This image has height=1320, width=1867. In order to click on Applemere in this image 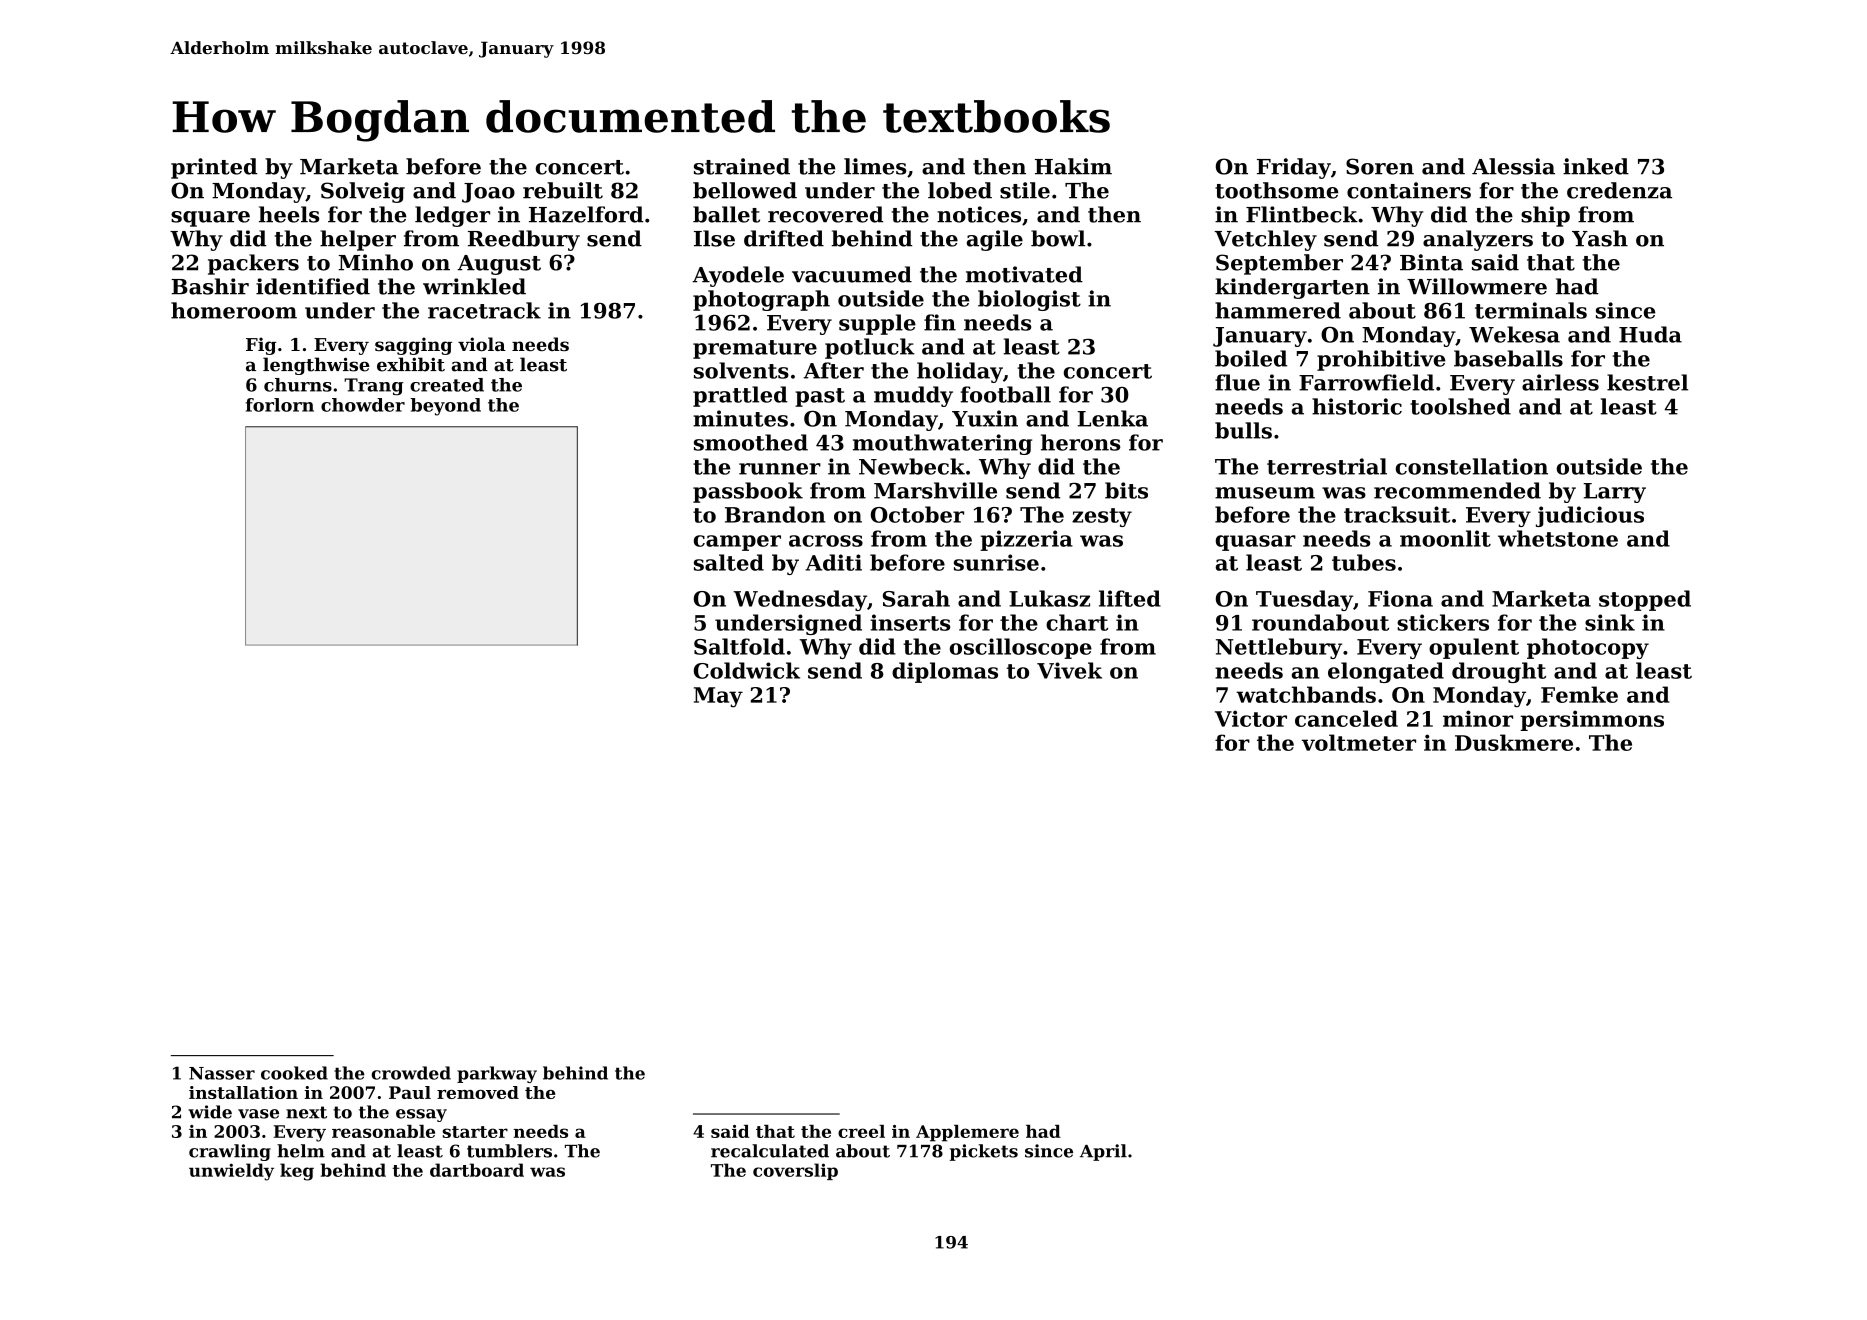, I will do `click(967, 1133)`.
